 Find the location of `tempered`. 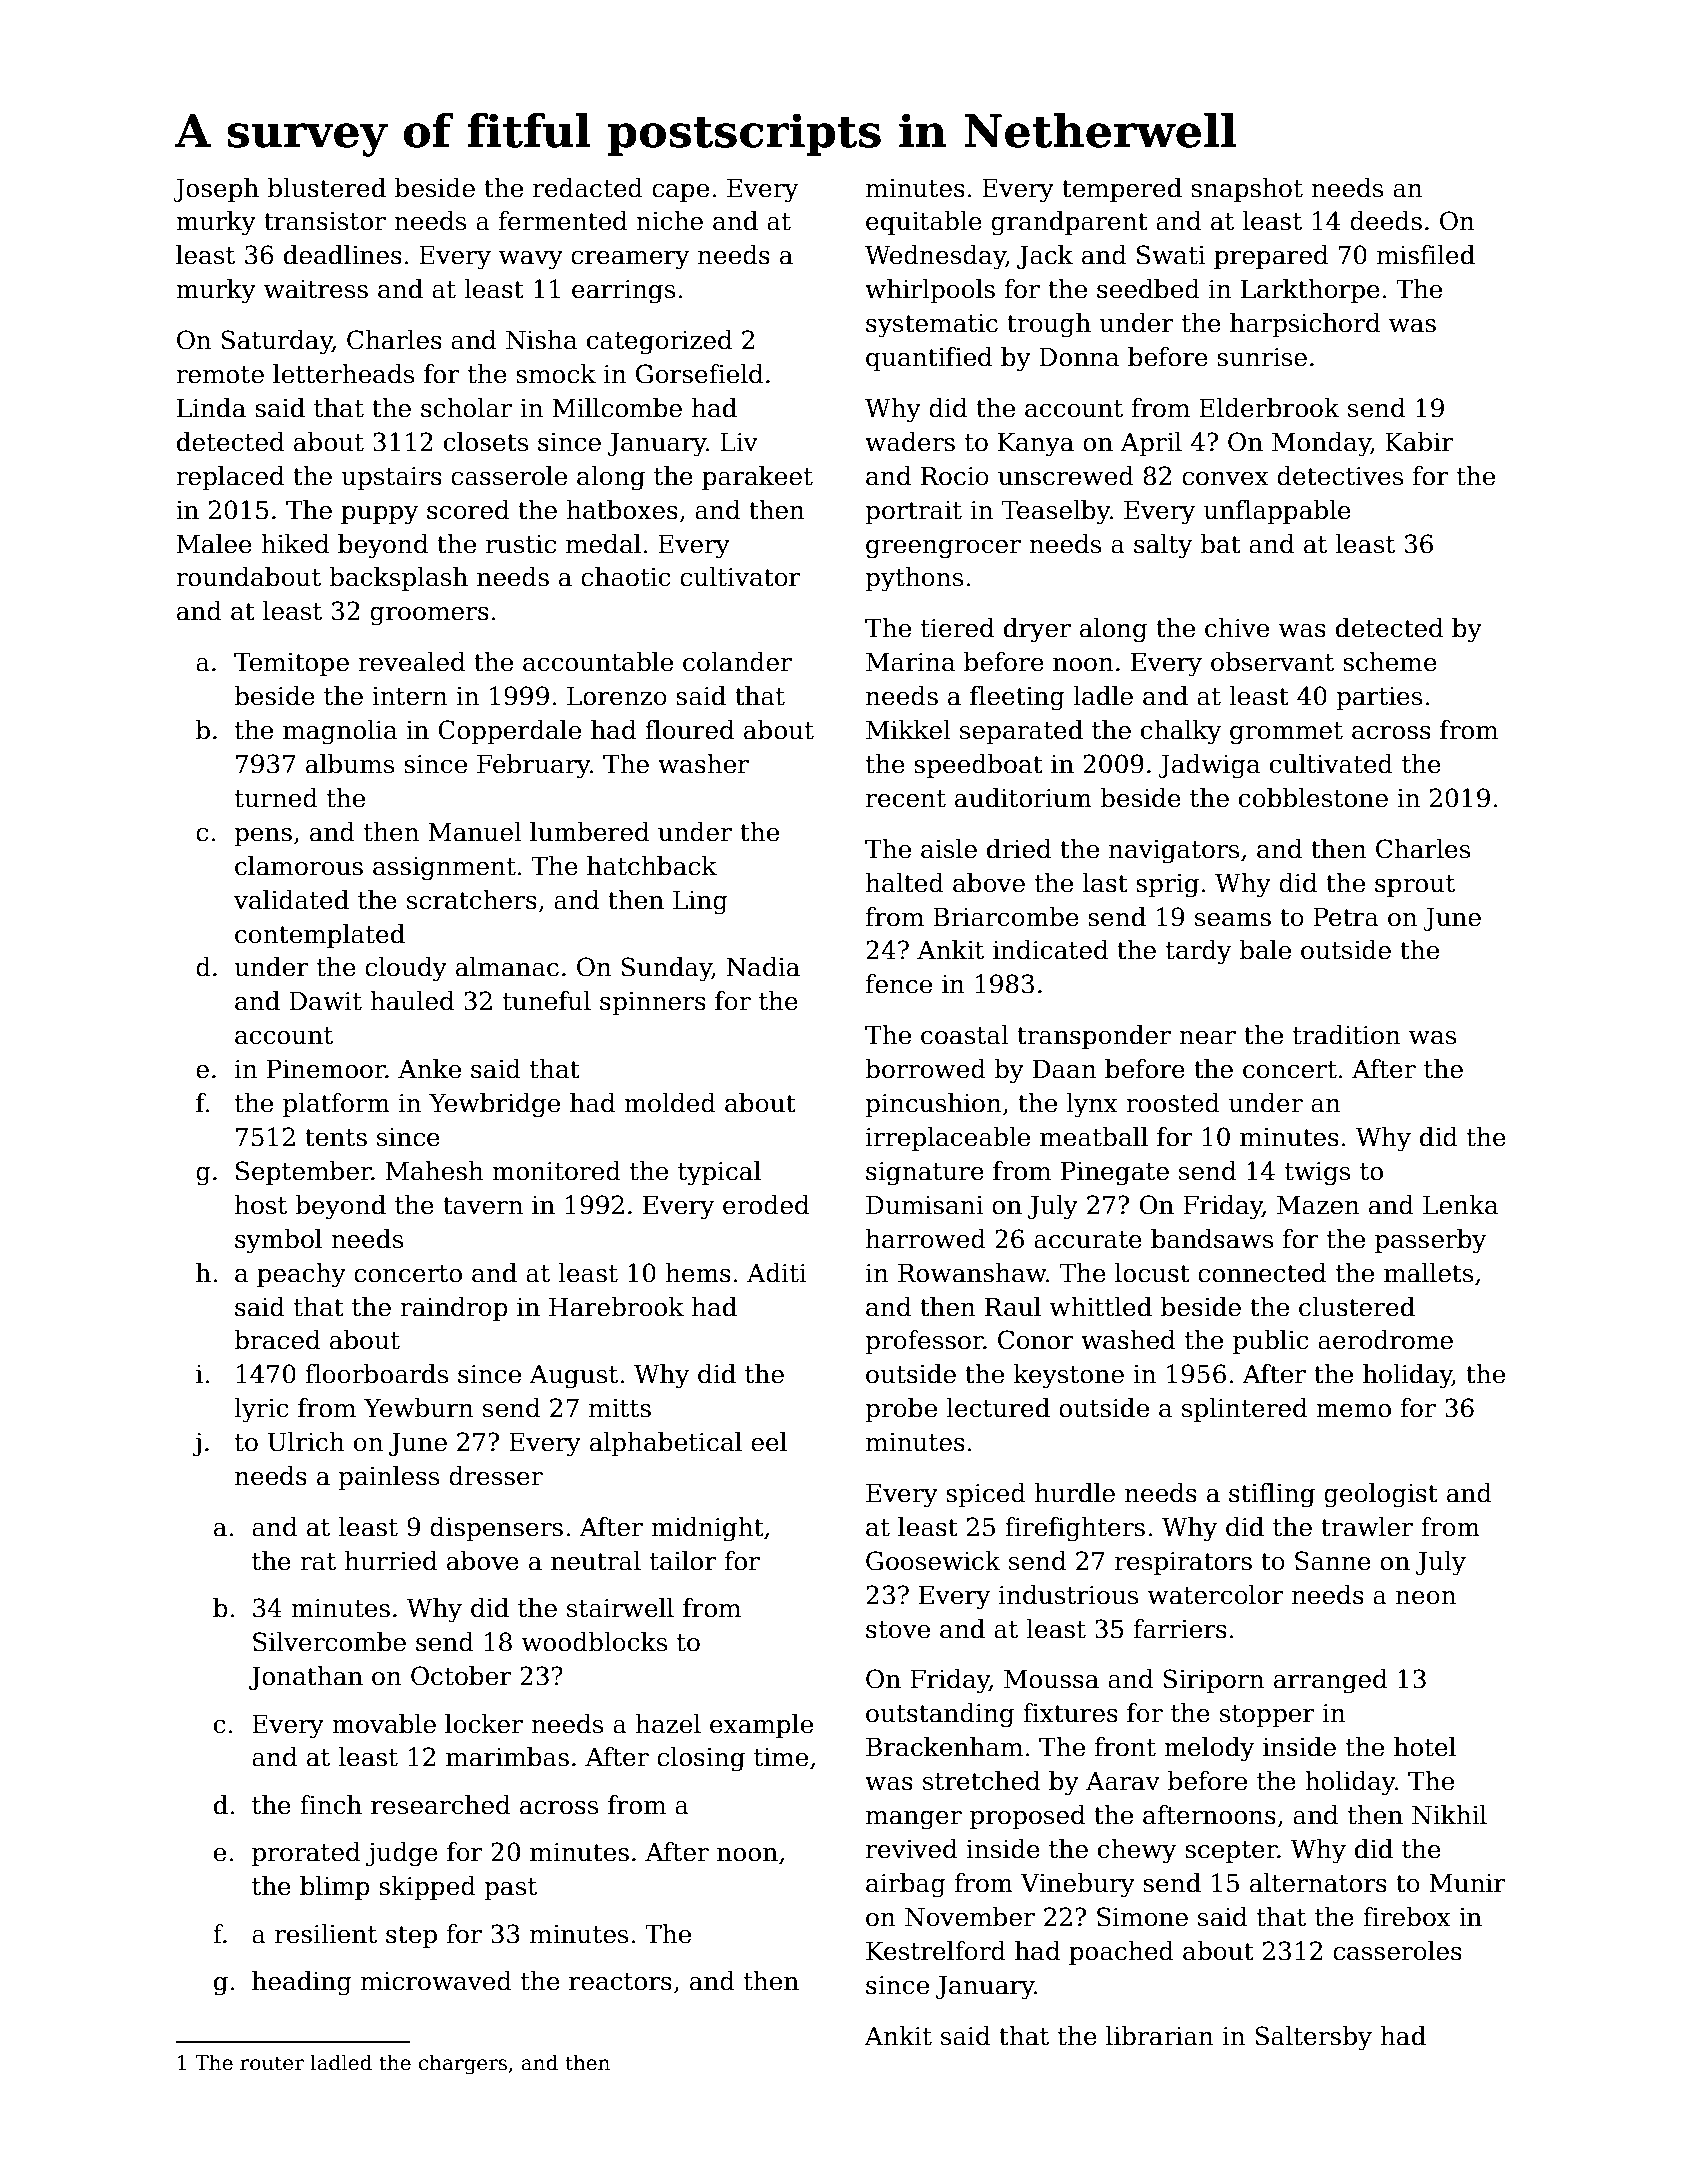

tempered is located at coordinates (1122, 190).
